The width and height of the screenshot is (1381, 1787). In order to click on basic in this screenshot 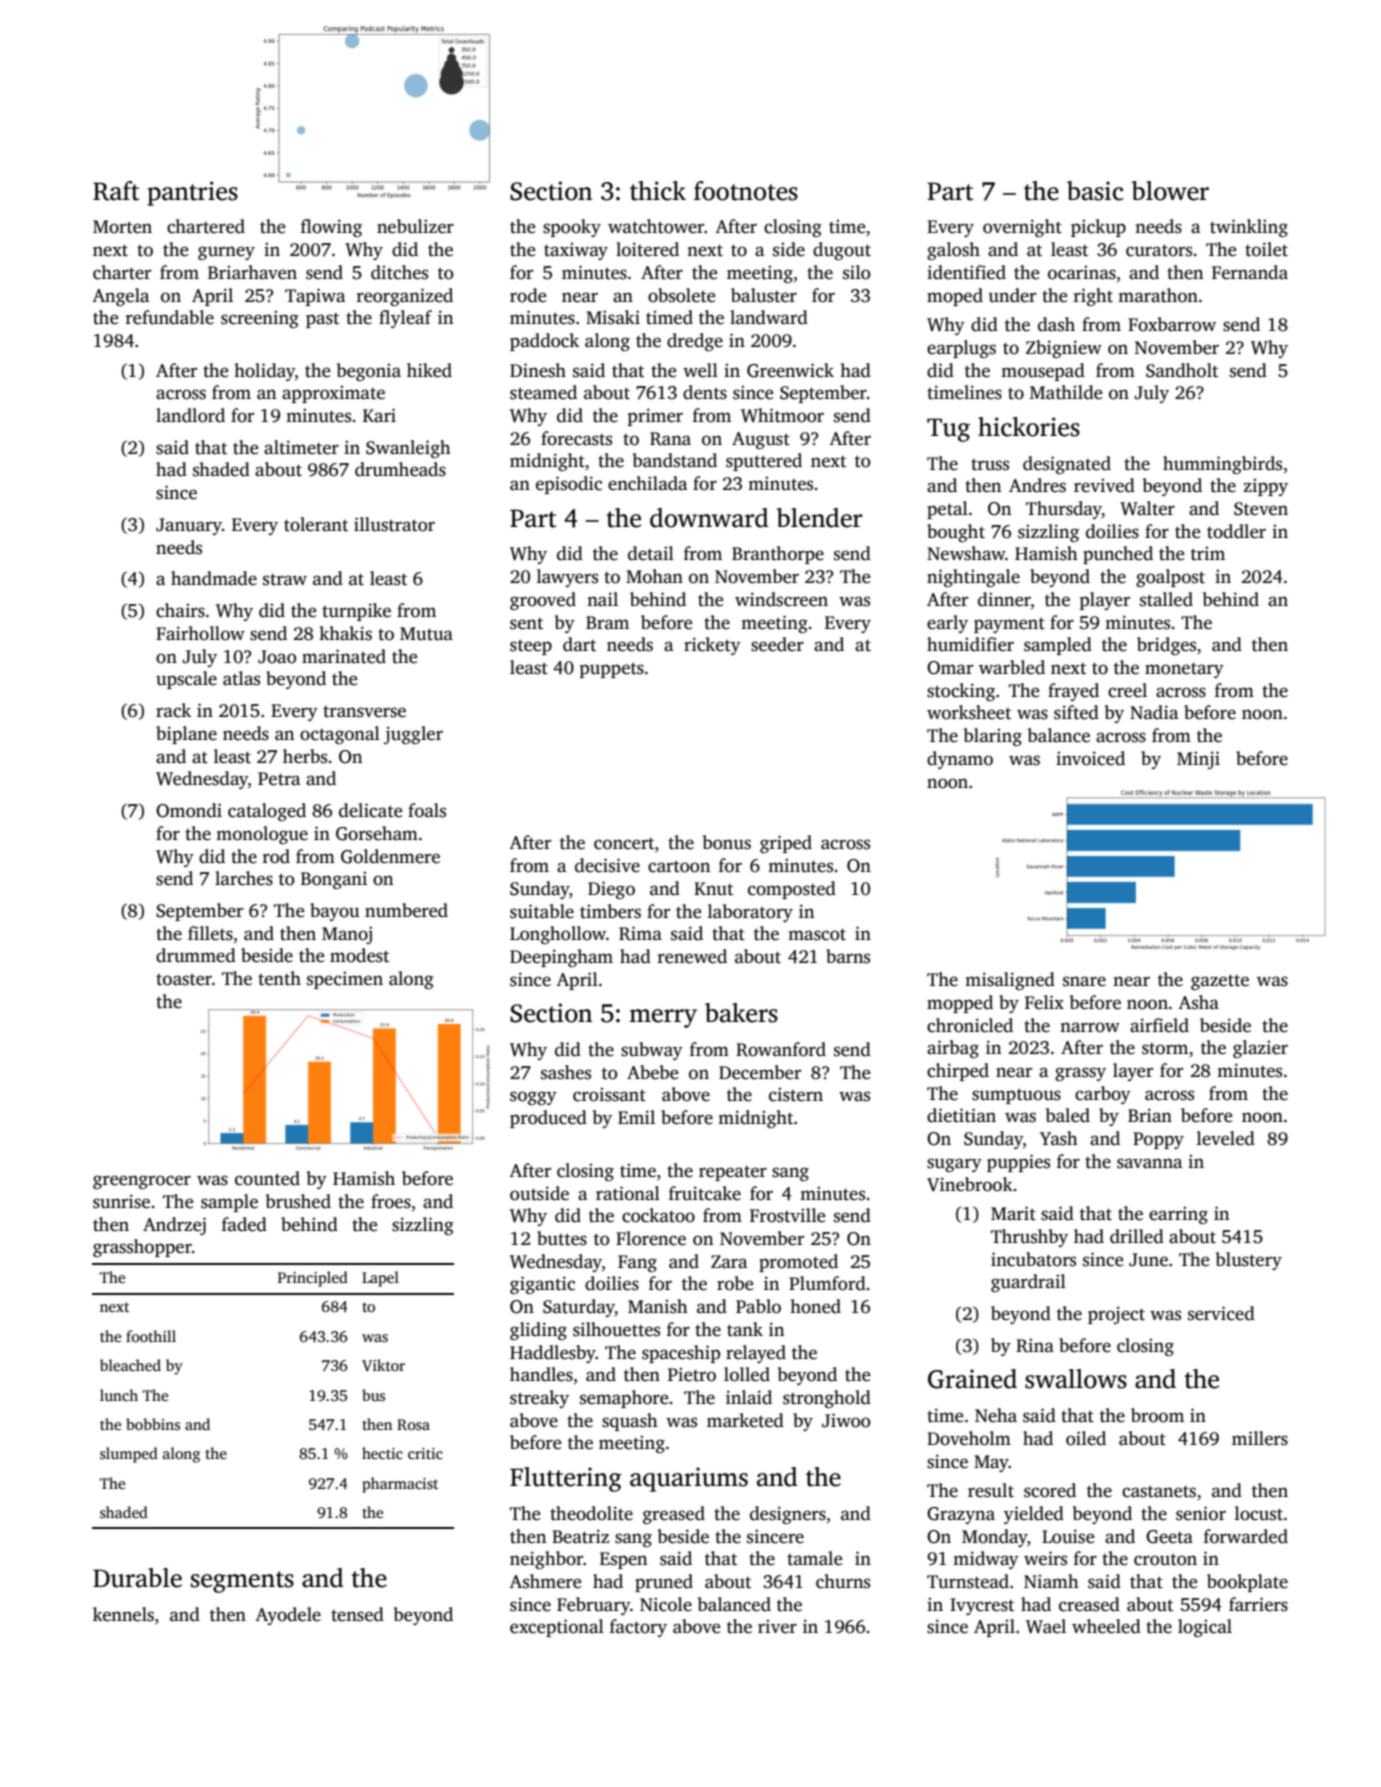, I will do `click(1095, 191)`.
